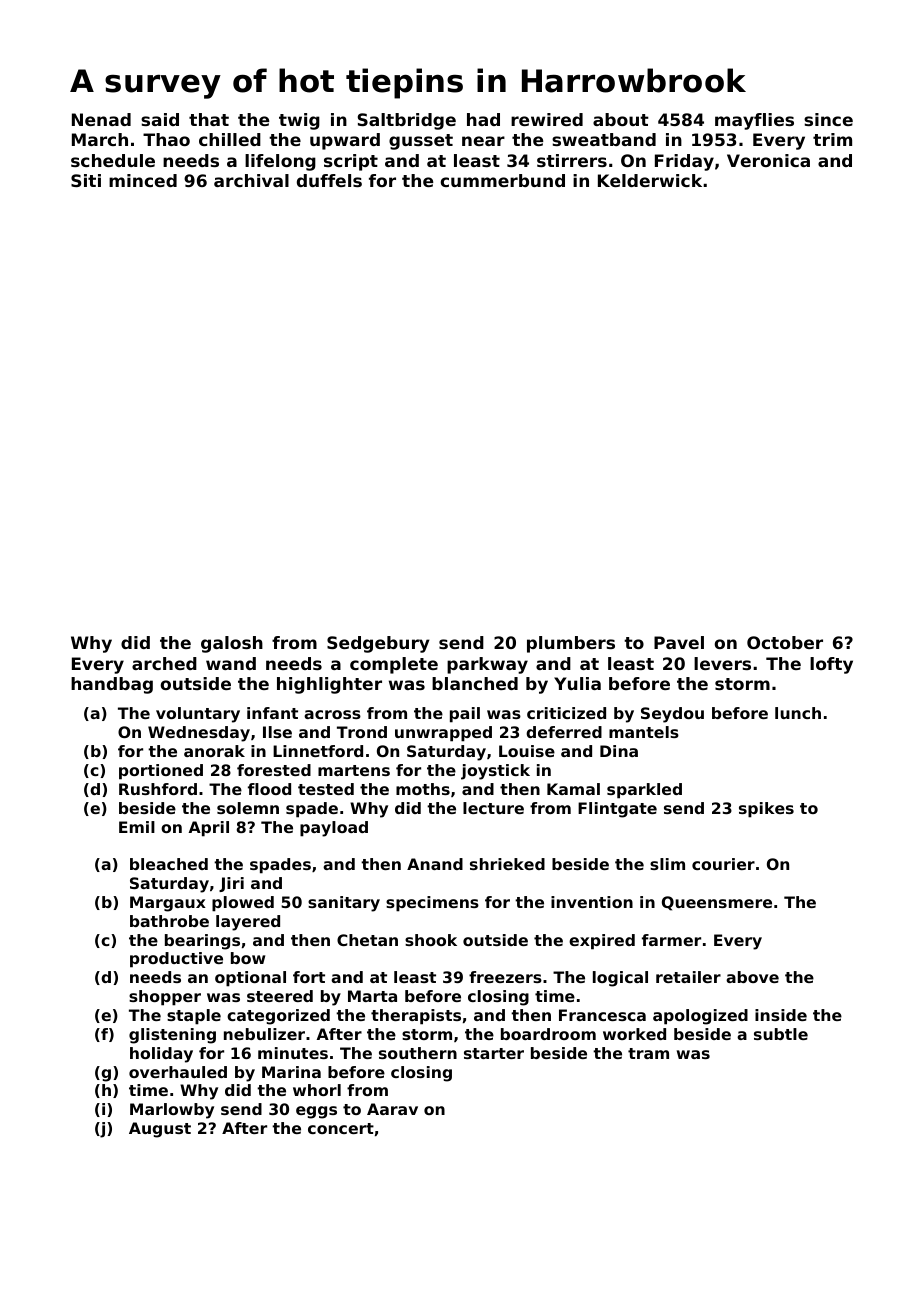 This image has height=1311, width=924. I want to click on galosh, so click(232, 644).
